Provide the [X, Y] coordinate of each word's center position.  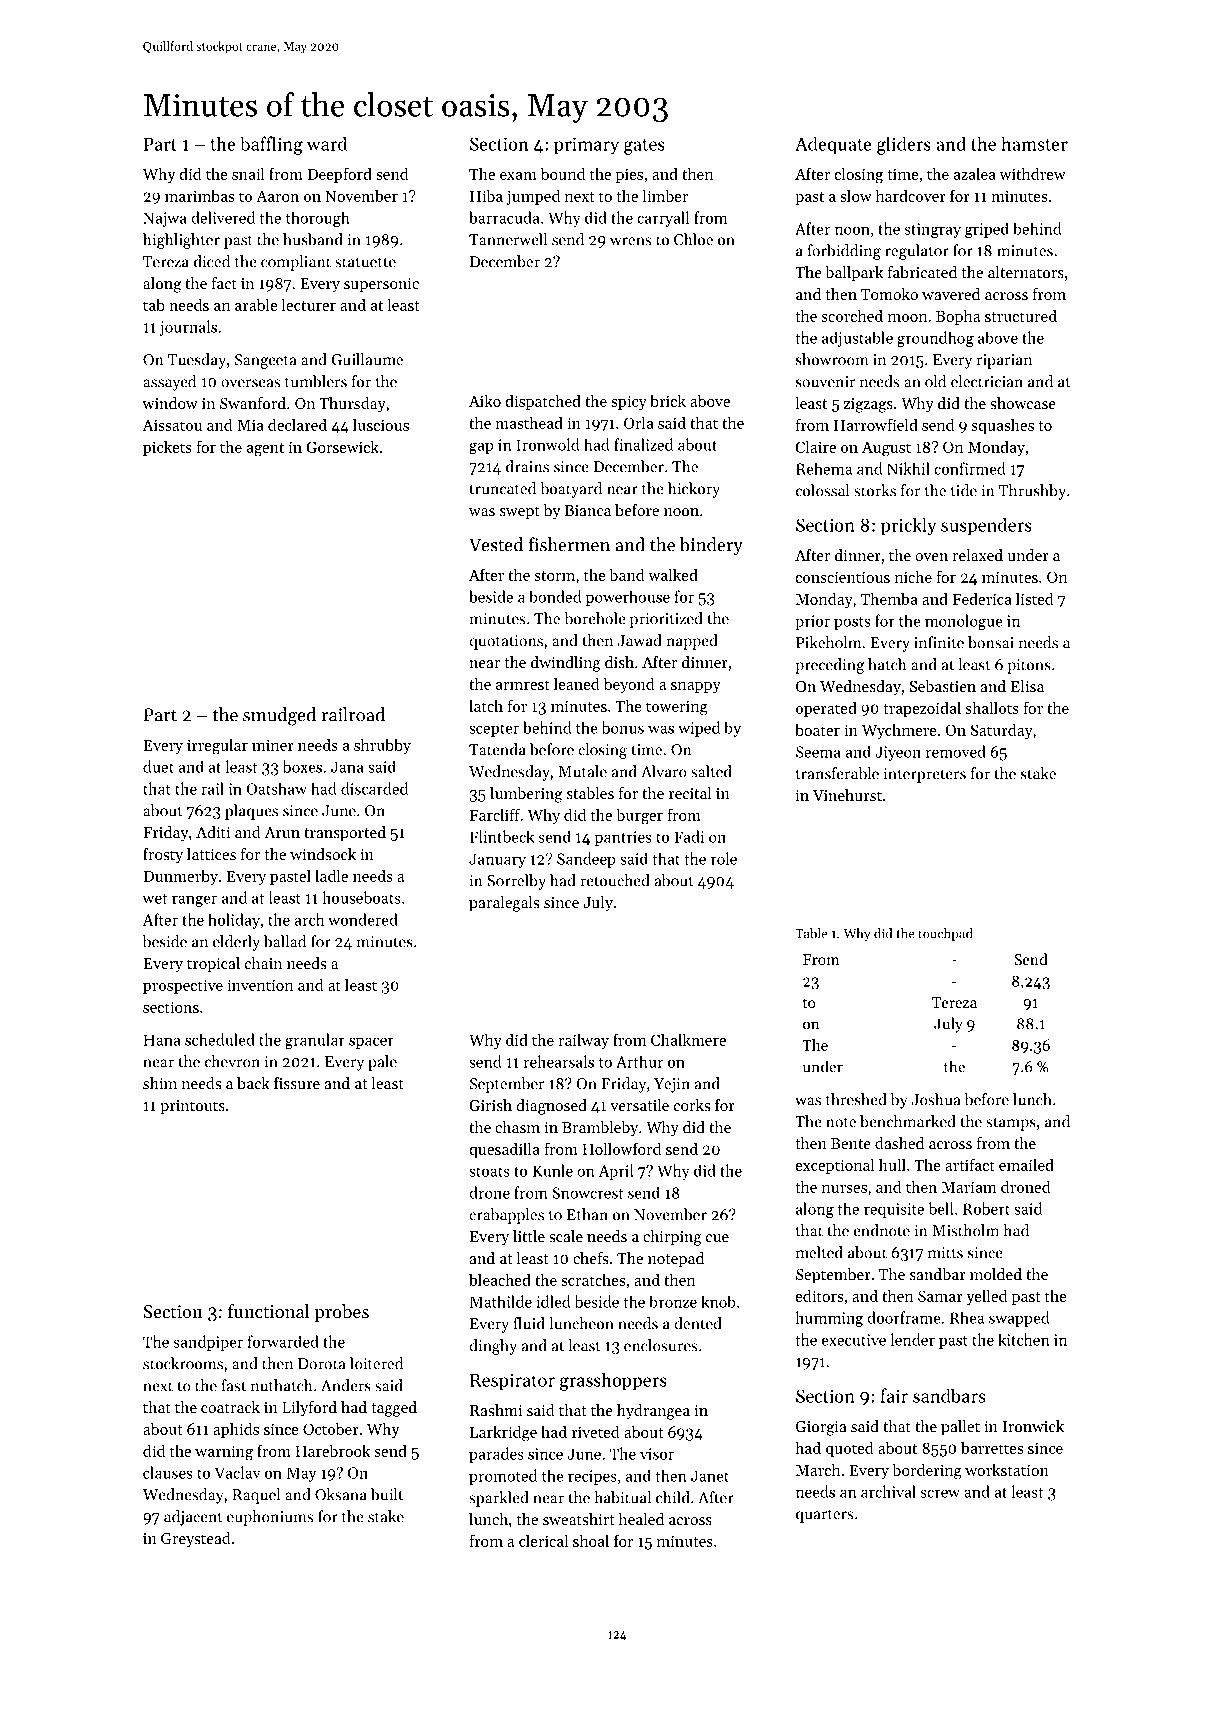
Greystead [196, 1540]
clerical [543, 1540]
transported [345, 834]
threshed [856, 1099]
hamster [1034, 143]
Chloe [693, 239]
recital [690, 793]
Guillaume [367, 359]
